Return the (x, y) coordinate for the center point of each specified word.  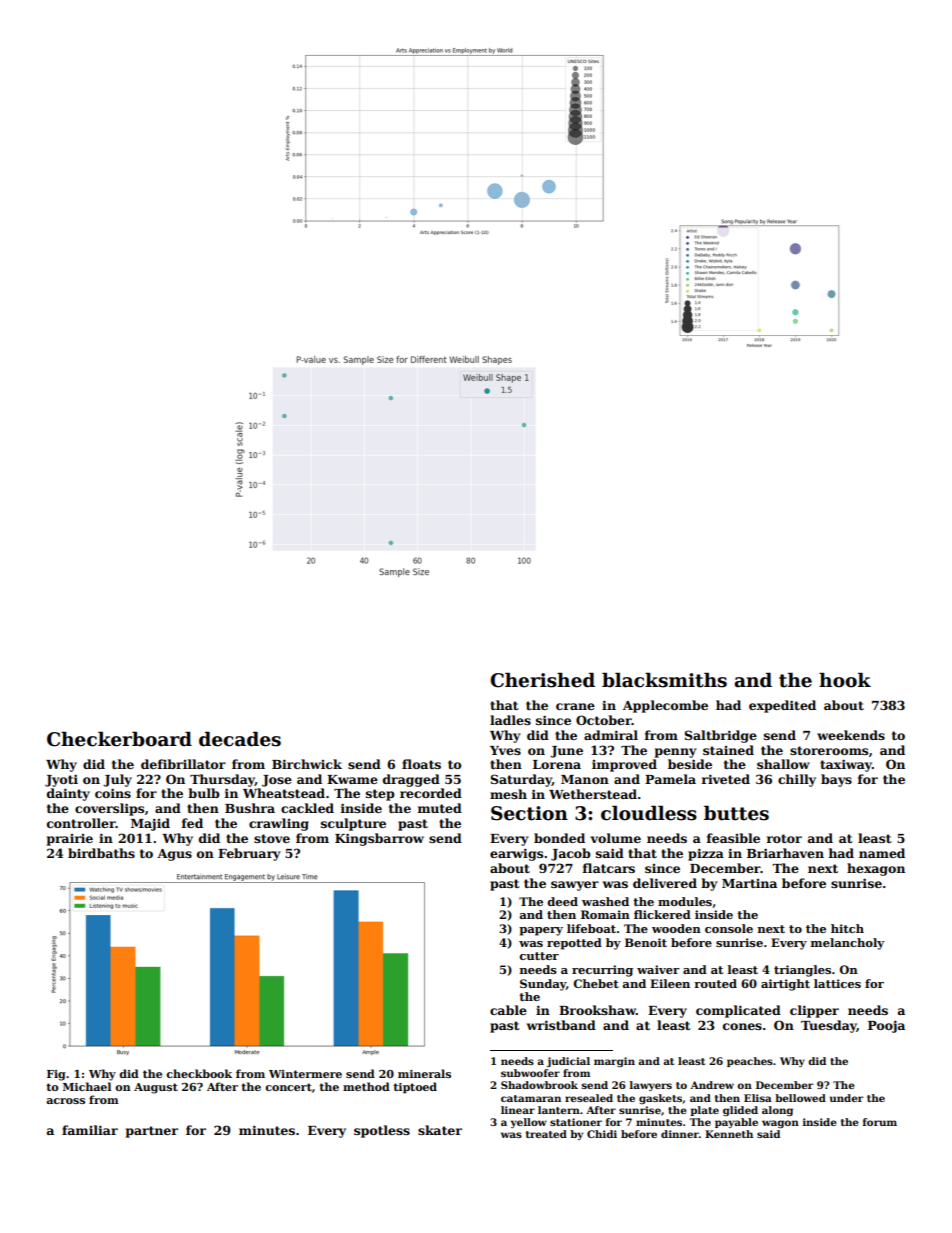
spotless (382, 1131)
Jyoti (61, 780)
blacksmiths (664, 680)
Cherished (542, 680)
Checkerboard (119, 739)
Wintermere (305, 1074)
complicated (738, 1011)
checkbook (199, 1073)
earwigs (516, 854)
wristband (561, 1025)
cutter (539, 956)
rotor (784, 838)
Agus (174, 855)
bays (836, 780)
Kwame (352, 779)
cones (742, 1026)
